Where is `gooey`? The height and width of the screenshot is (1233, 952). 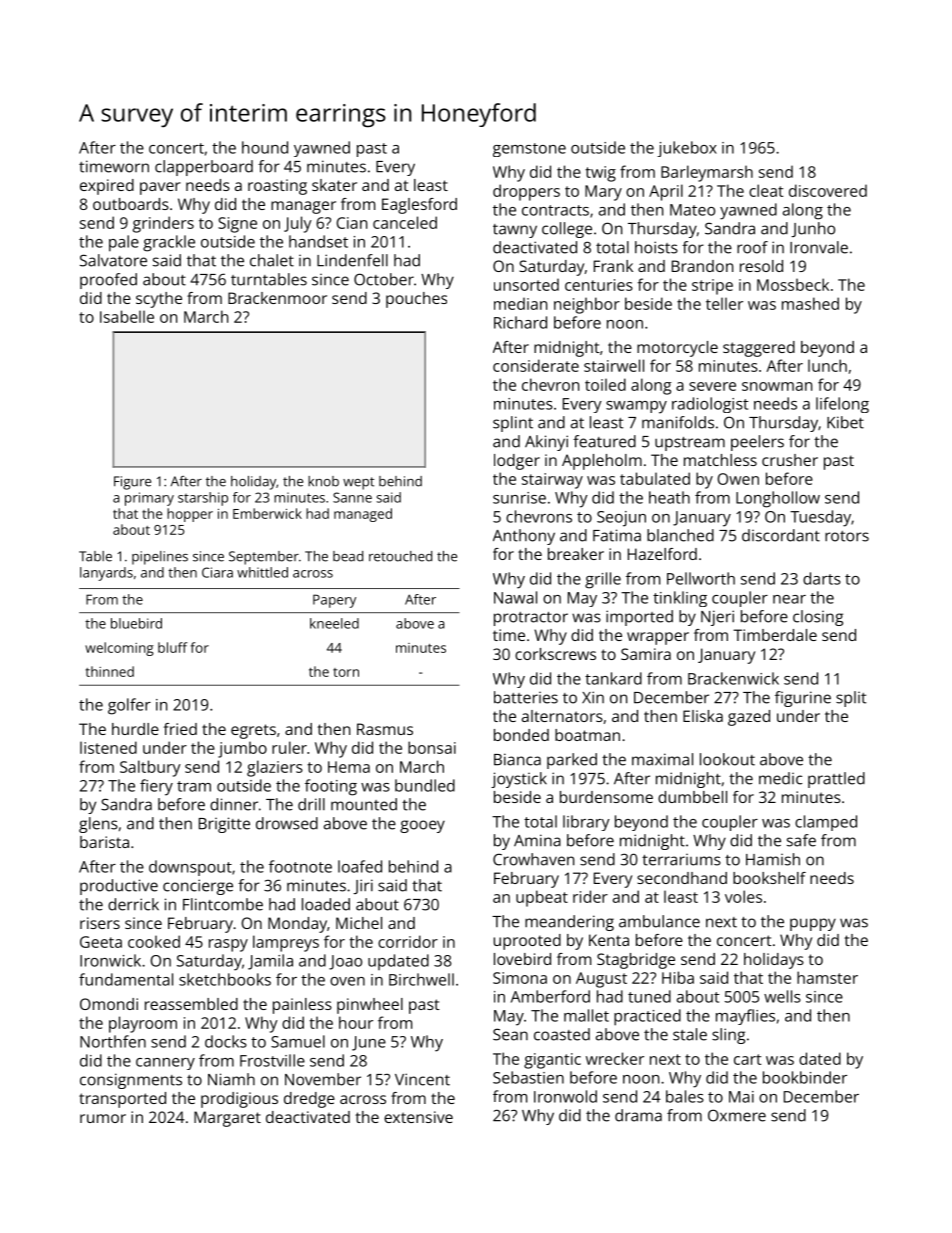 gooey is located at coordinates (422, 826).
